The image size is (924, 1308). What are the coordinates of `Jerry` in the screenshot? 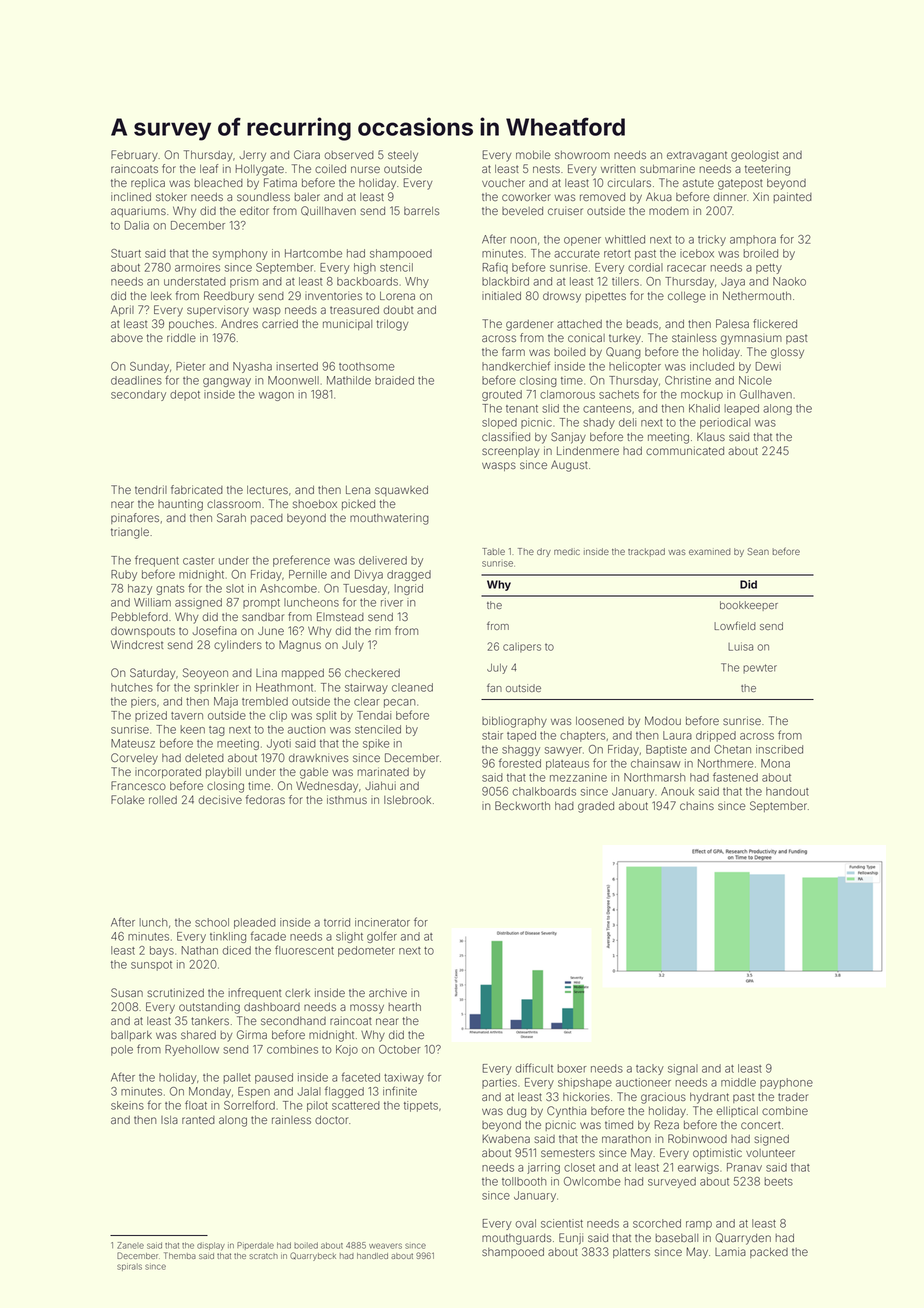 It's located at (253, 156).
